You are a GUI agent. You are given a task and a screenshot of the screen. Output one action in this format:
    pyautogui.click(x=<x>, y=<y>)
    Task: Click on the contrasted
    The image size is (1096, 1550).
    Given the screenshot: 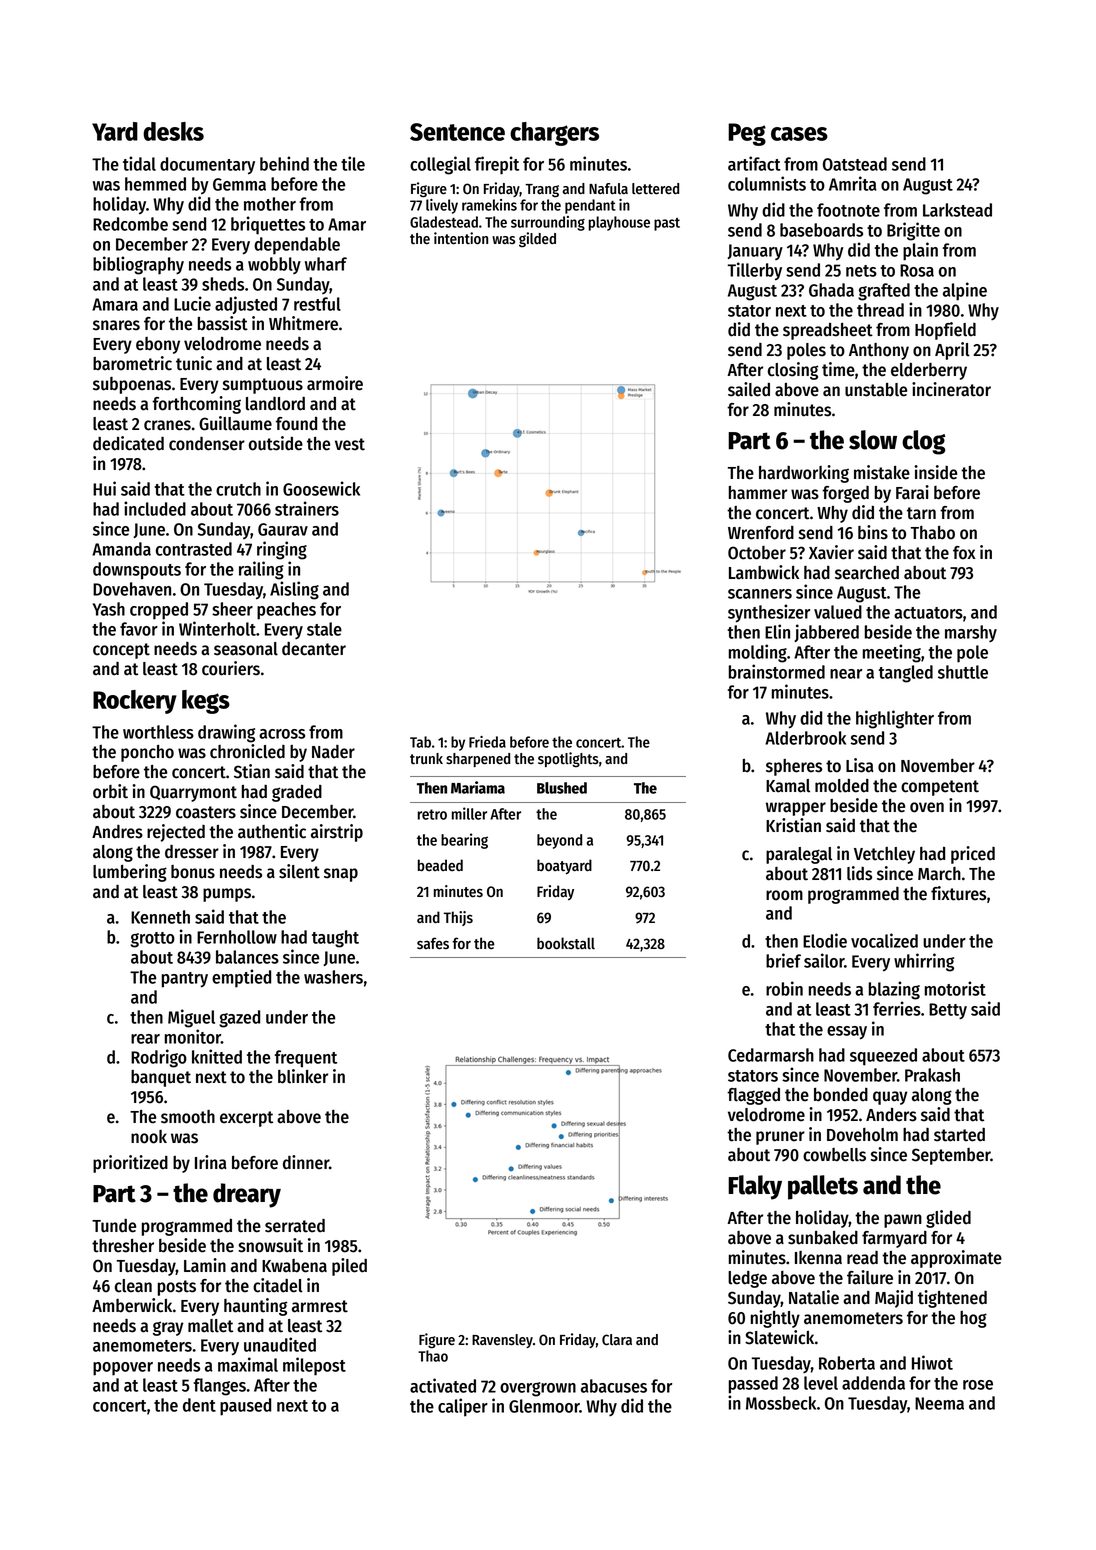 What is the action you would take?
    pyautogui.click(x=194, y=549)
